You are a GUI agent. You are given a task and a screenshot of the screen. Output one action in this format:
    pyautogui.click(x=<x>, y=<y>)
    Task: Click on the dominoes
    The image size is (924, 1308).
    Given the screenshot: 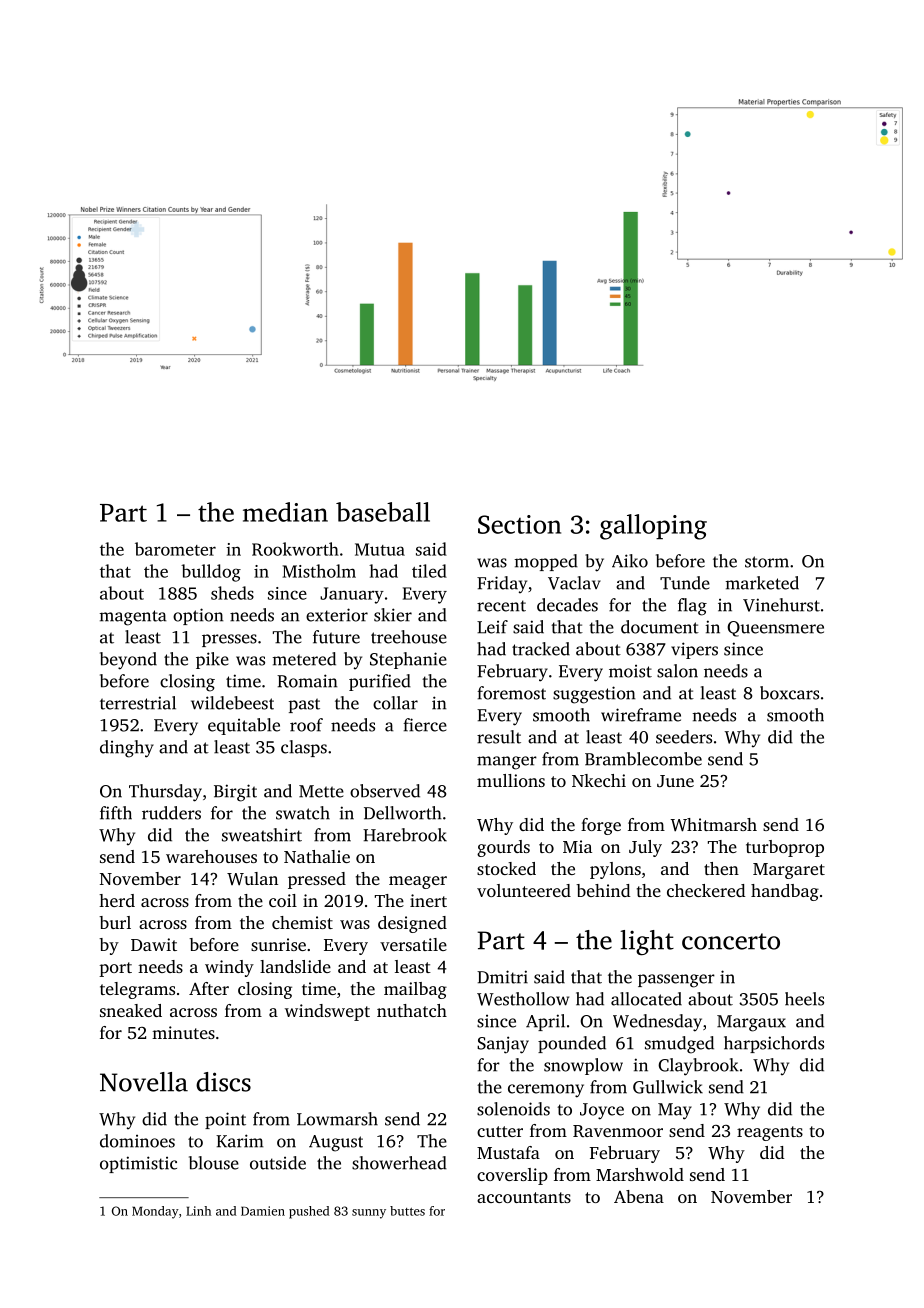 What is the action you would take?
    pyautogui.click(x=137, y=1141)
